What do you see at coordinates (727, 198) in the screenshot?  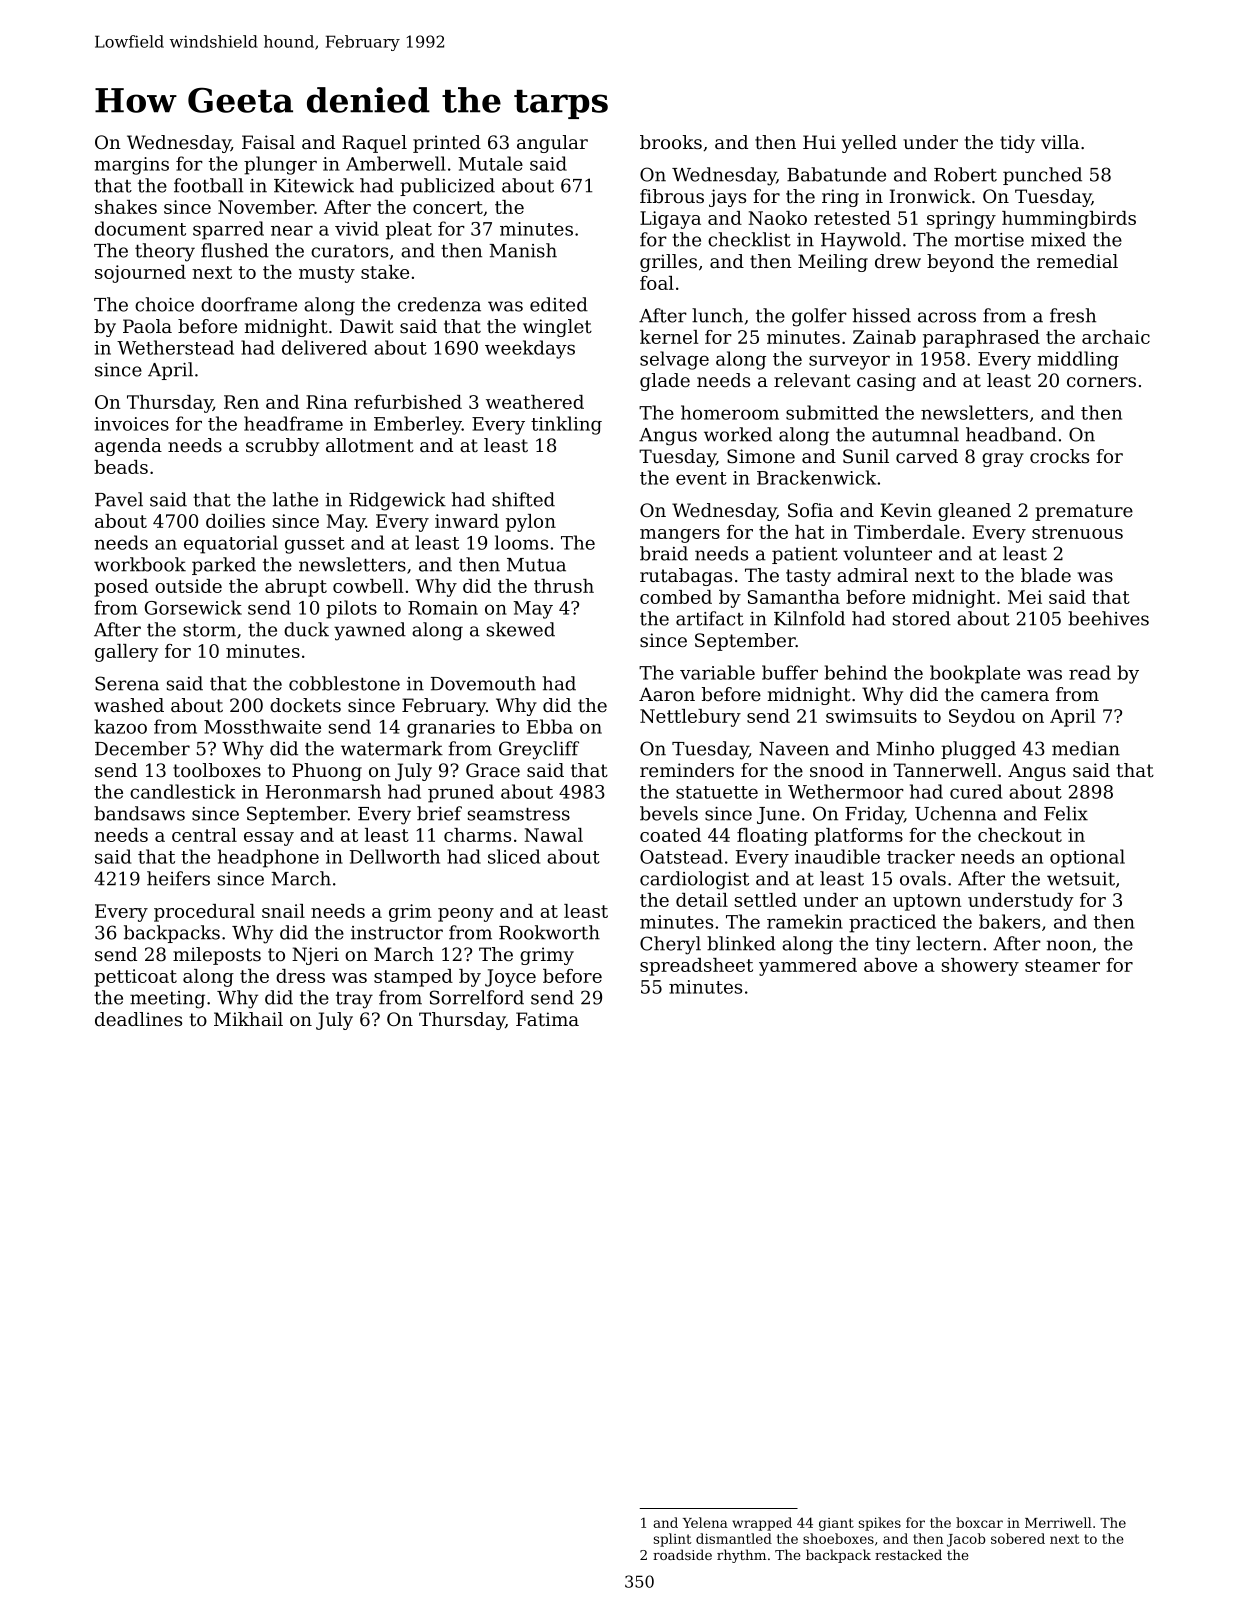 I see `jays` at bounding box center [727, 198].
